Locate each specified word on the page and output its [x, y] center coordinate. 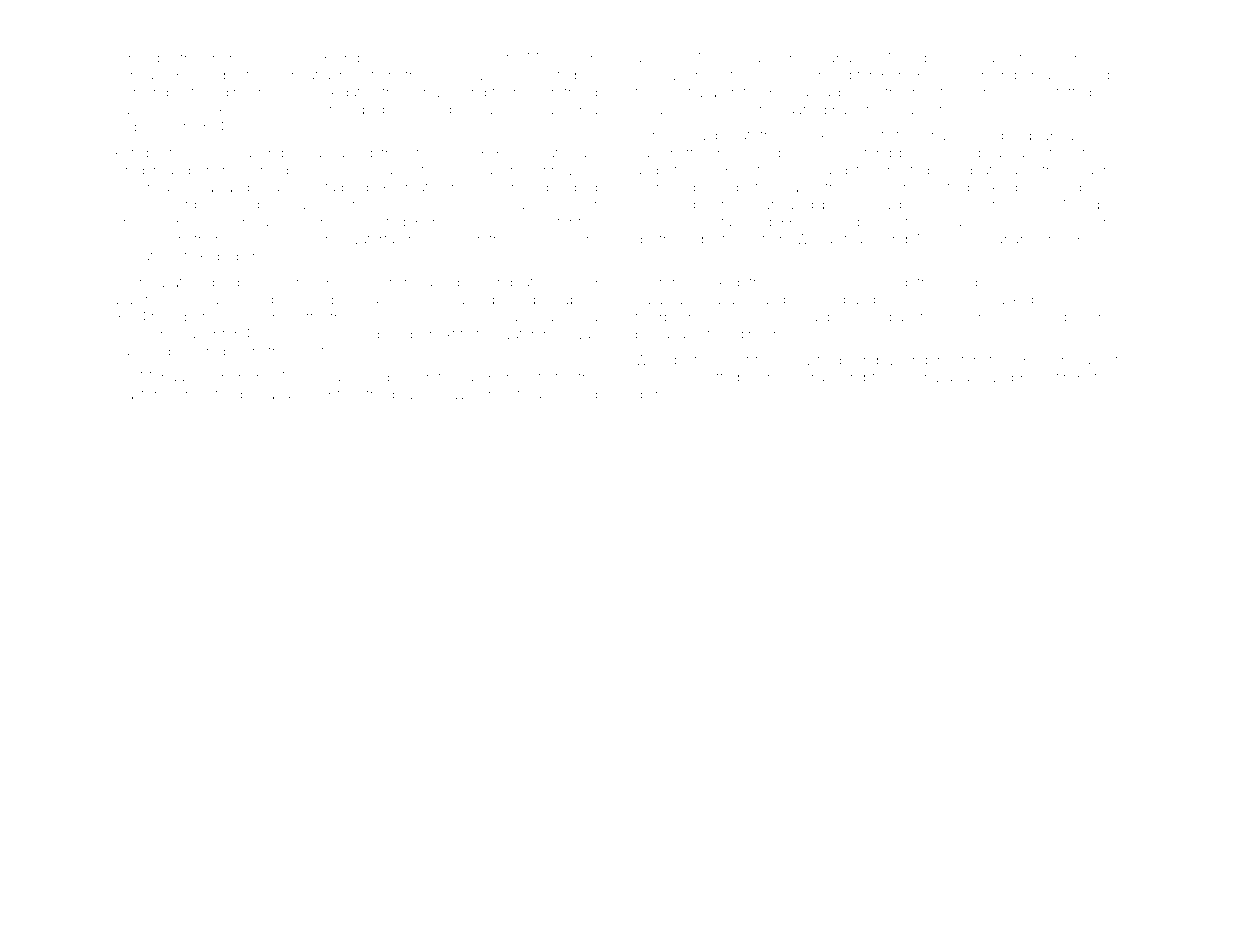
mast [129, 395]
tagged [346, 189]
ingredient [241, 59]
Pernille [659, 135]
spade [992, 58]
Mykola [550, 59]
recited [908, 170]
